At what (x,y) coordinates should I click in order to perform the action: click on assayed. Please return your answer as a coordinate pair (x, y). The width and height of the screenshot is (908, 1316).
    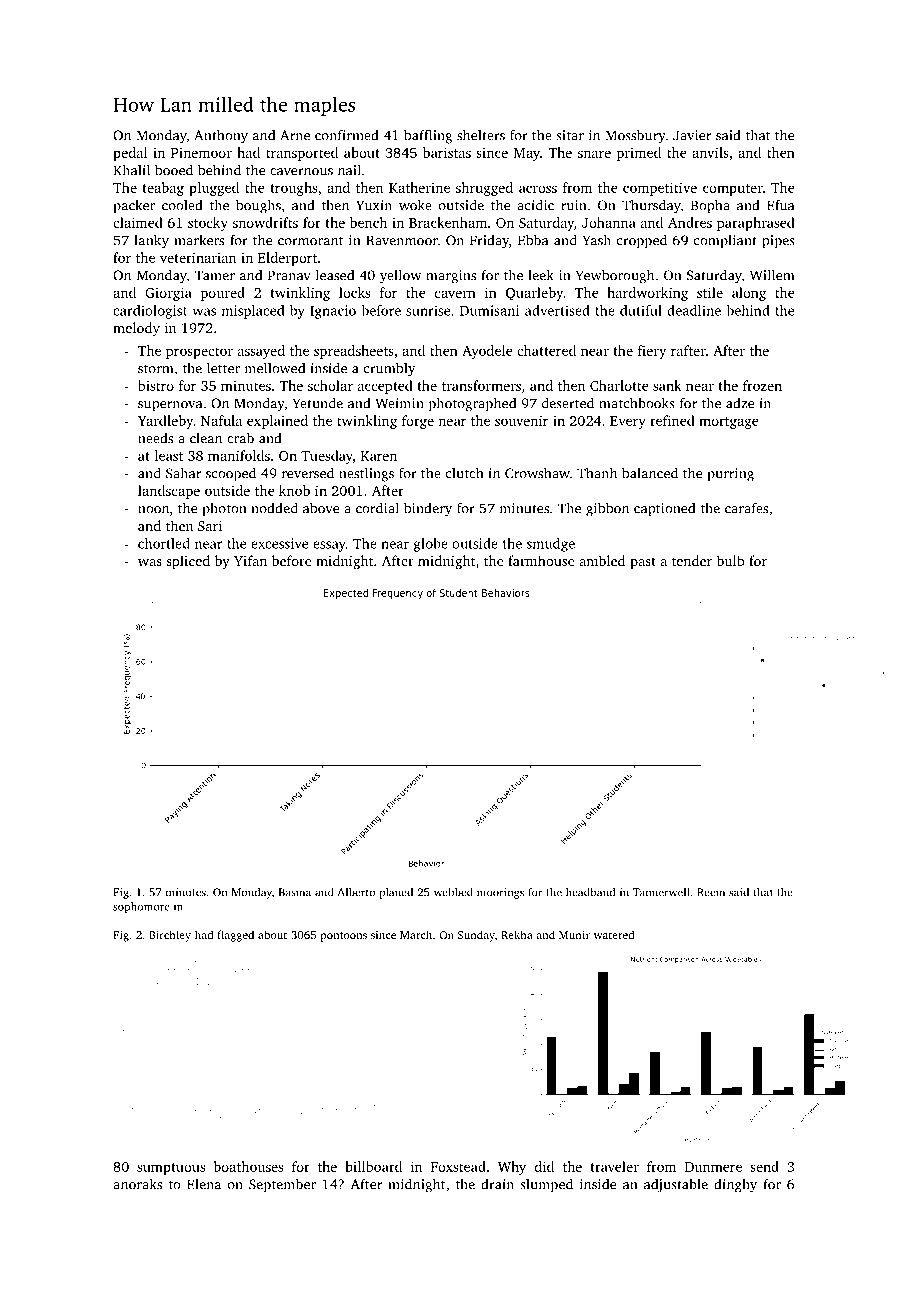
    Looking at the image, I should click on (261, 352).
